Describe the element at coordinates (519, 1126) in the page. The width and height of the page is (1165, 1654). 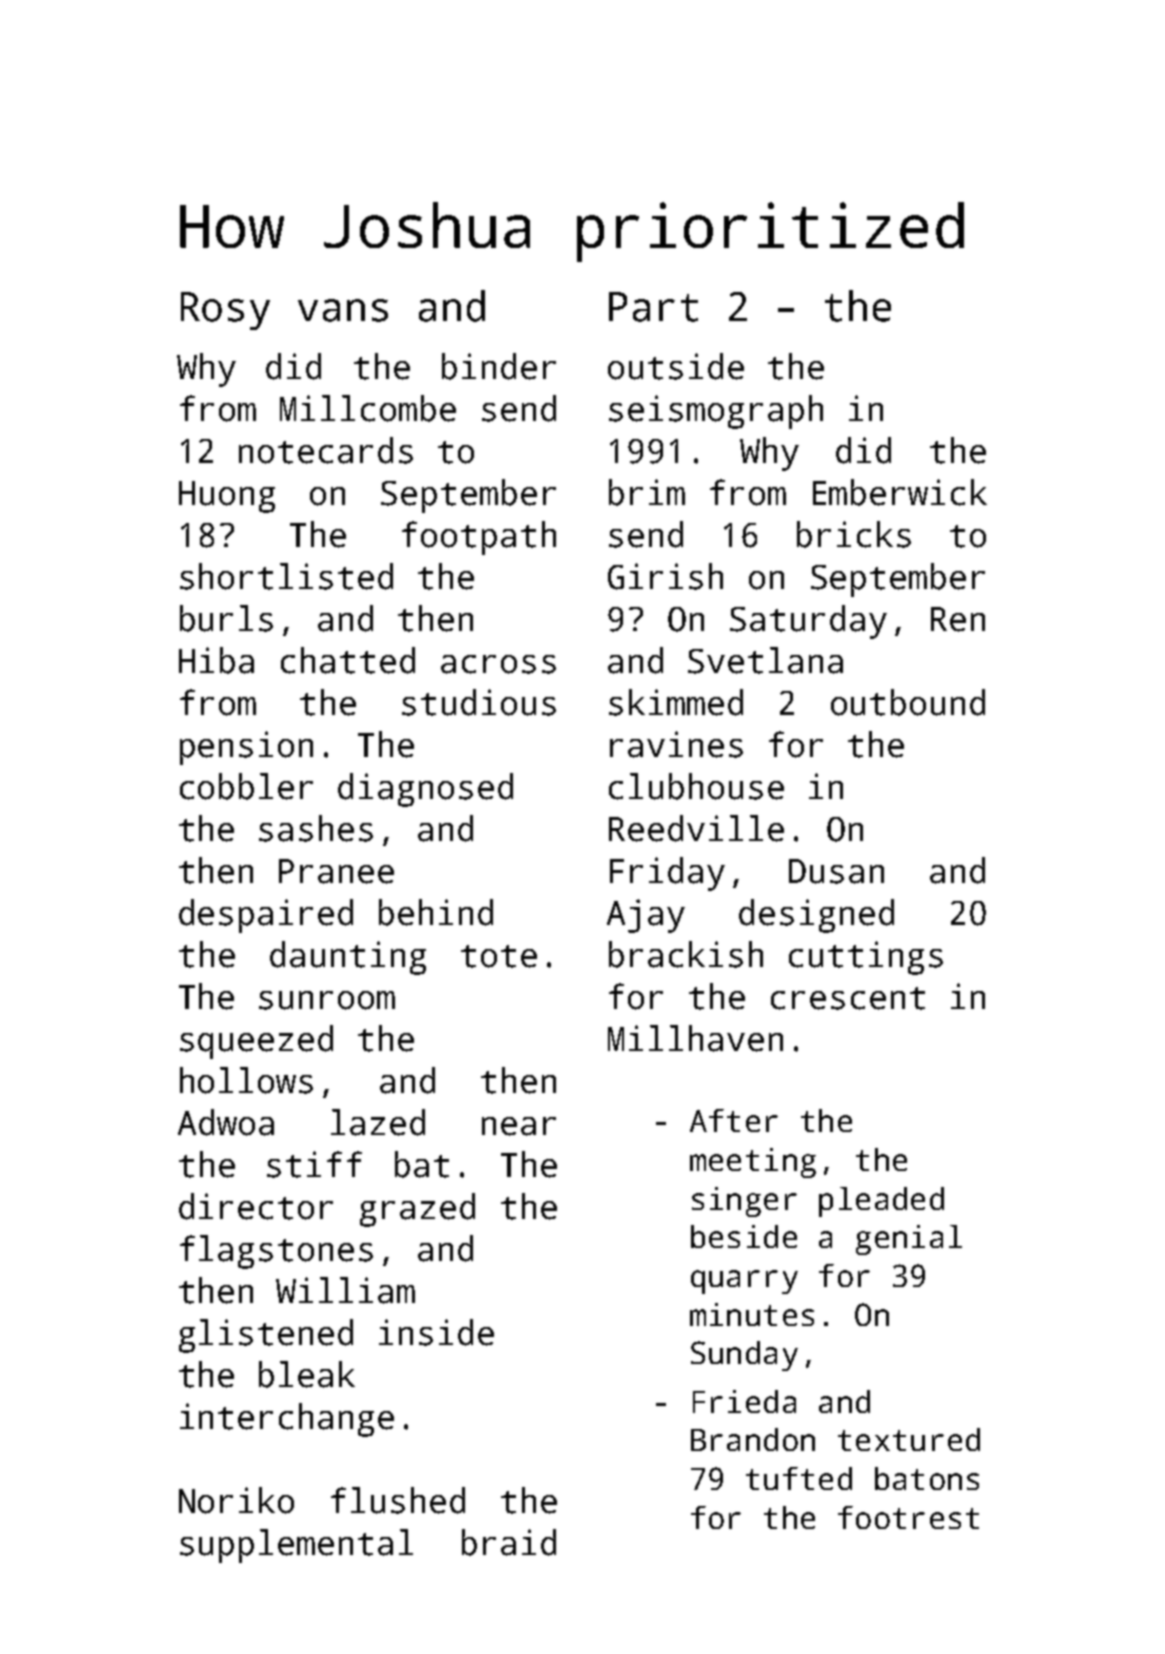
I see `near` at that location.
